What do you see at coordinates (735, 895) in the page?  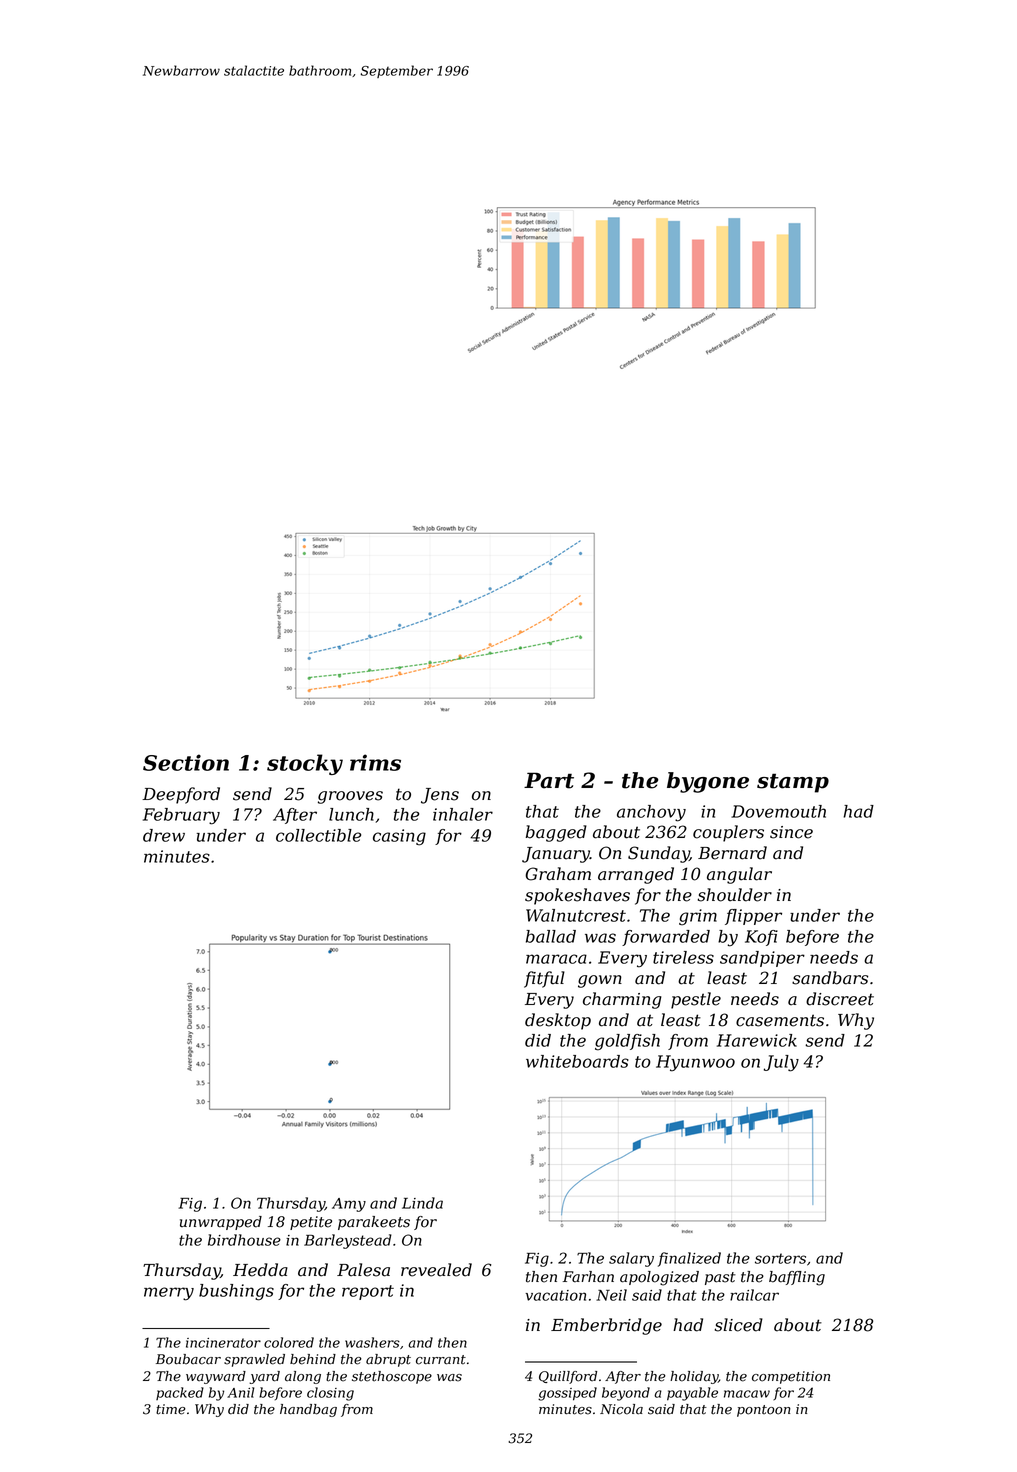 I see `shoulder` at bounding box center [735, 895].
